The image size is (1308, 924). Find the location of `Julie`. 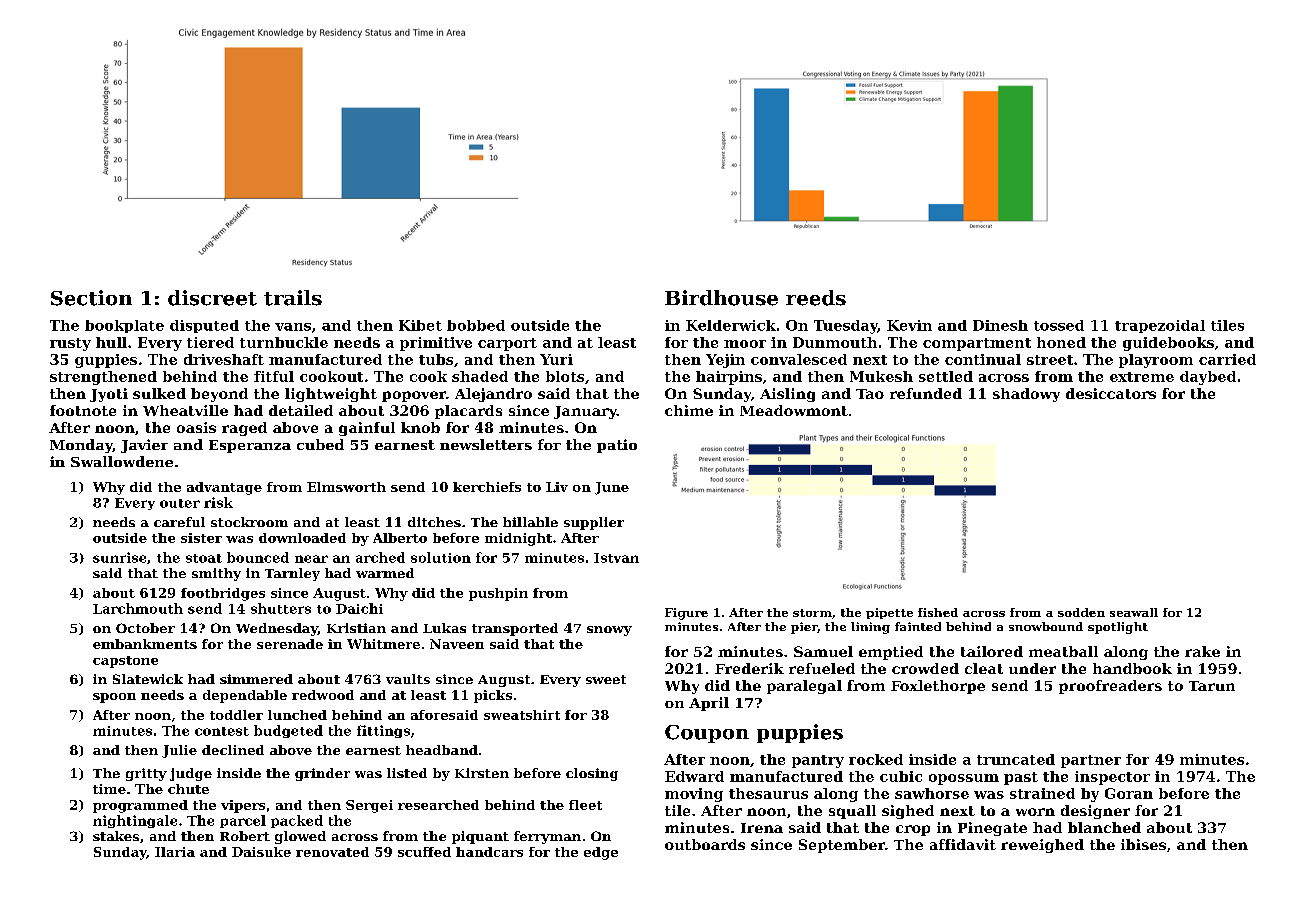

Julie is located at coordinates (179, 751).
